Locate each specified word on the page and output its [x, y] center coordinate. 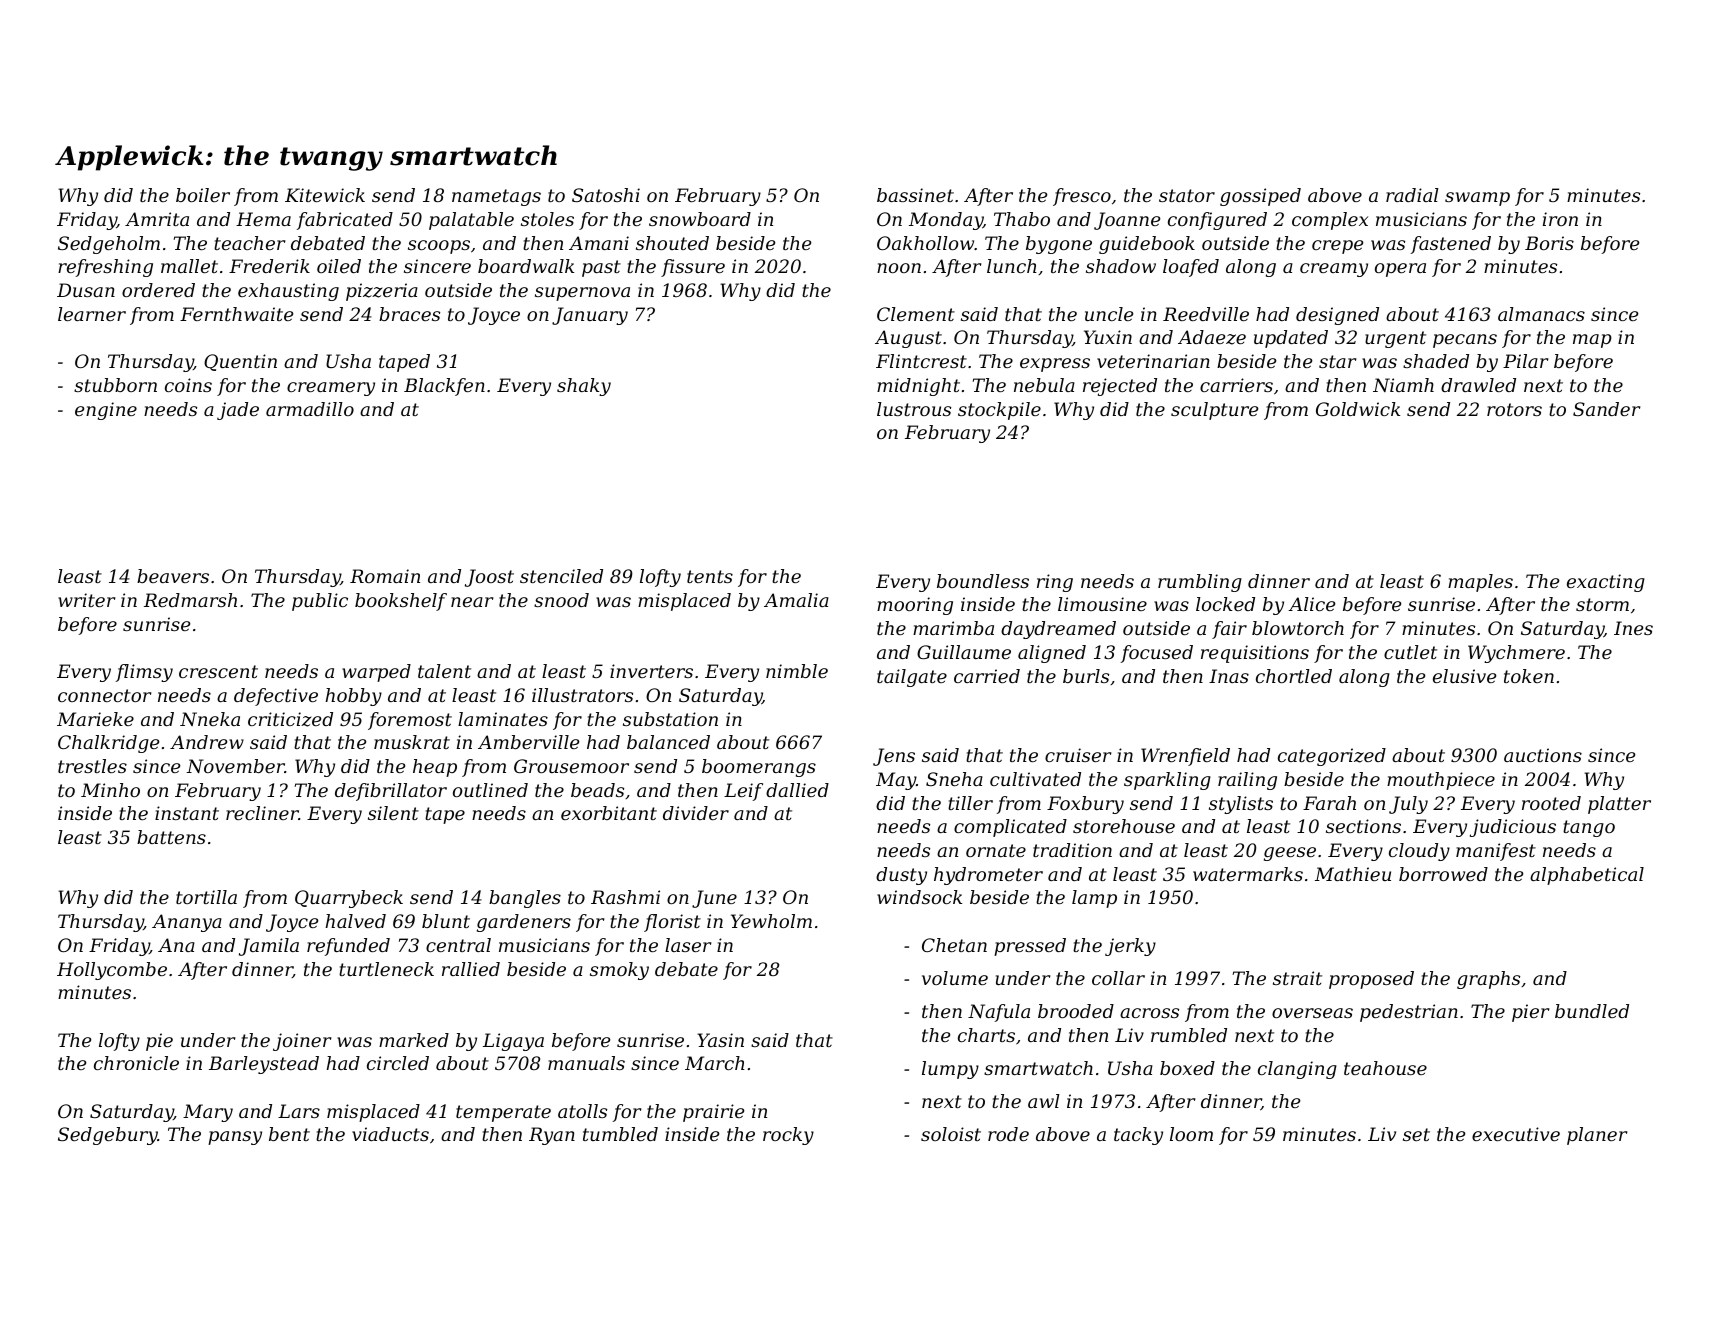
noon [899, 268]
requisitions [1255, 654]
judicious [1513, 828]
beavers [173, 576]
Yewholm [771, 921]
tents [710, 576]
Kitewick [325, 195]
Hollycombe [112, 971]
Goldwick [1358, 409]
